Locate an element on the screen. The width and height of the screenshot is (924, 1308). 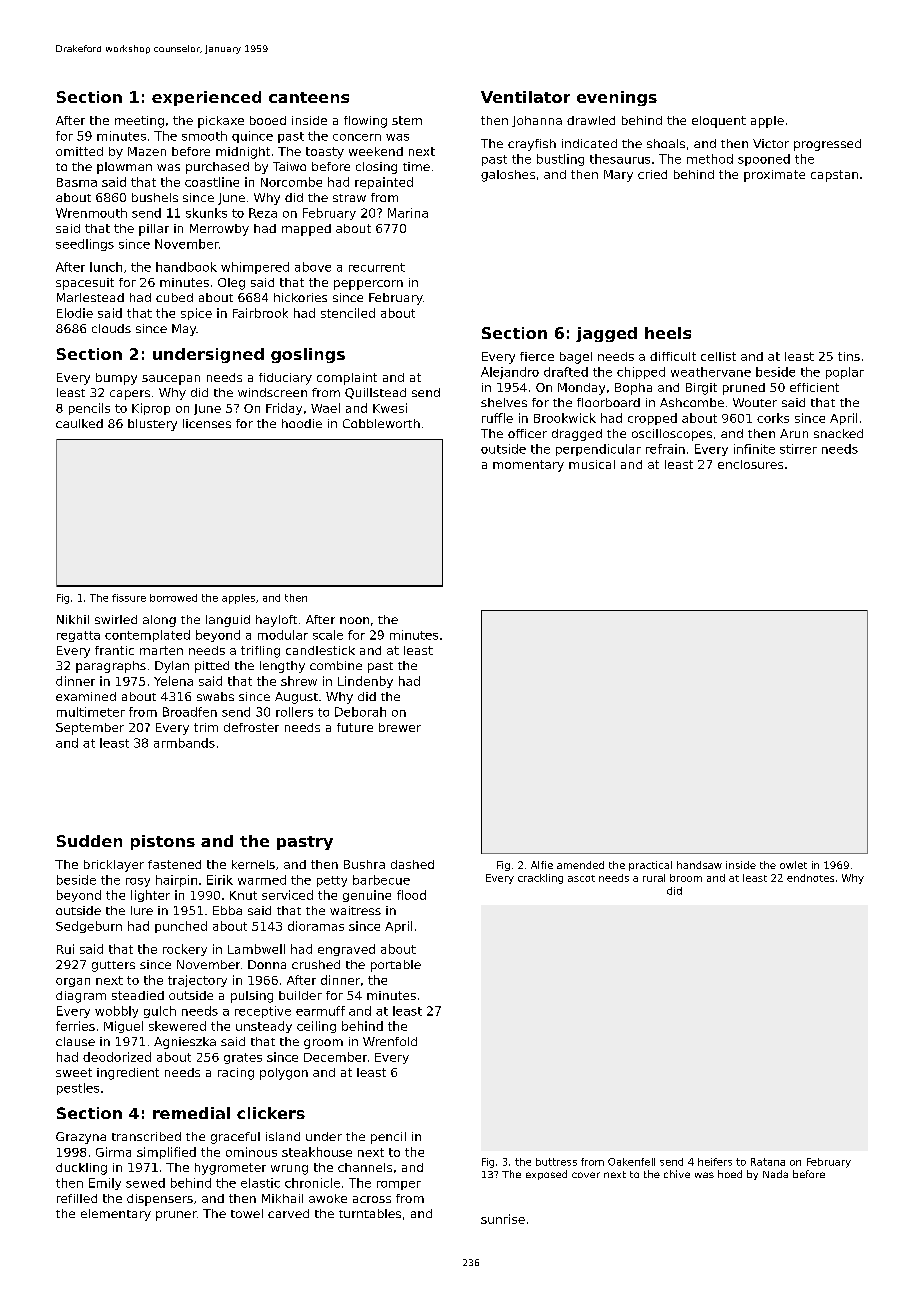
Victor is located at coordinates (771, 143).
